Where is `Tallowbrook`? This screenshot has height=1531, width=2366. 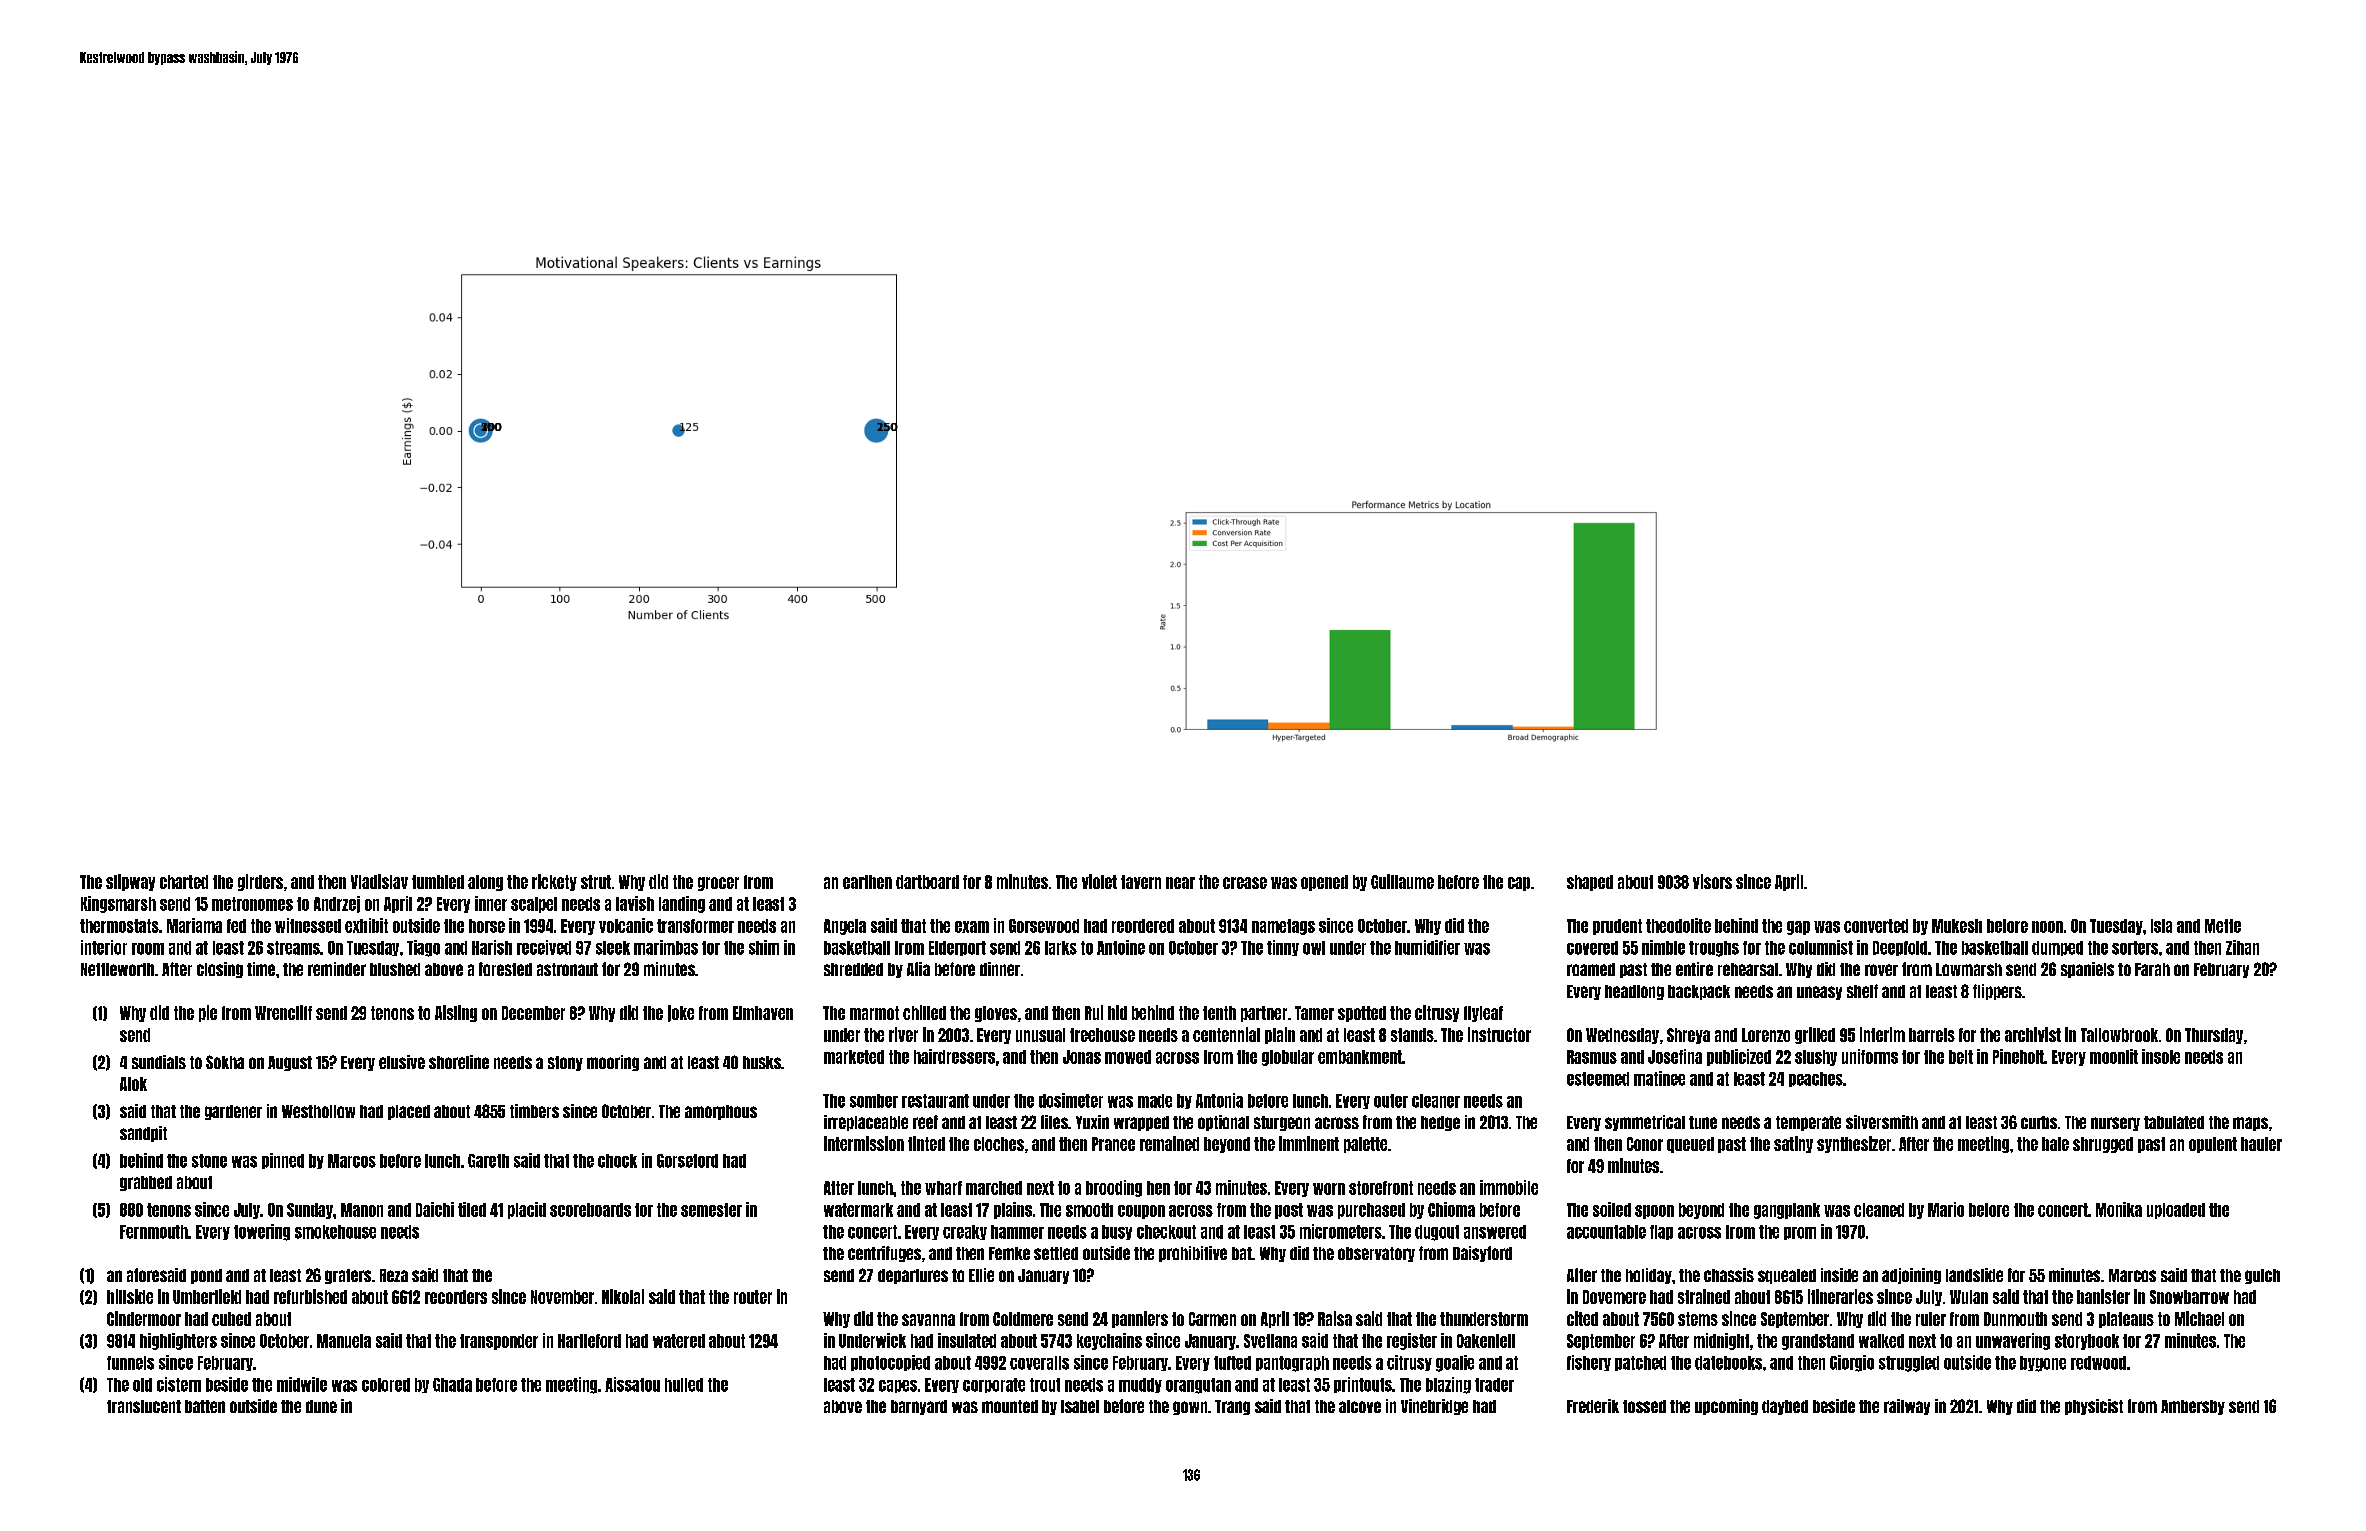
Tallowbrook is located at coordinates (2119, 1035).
